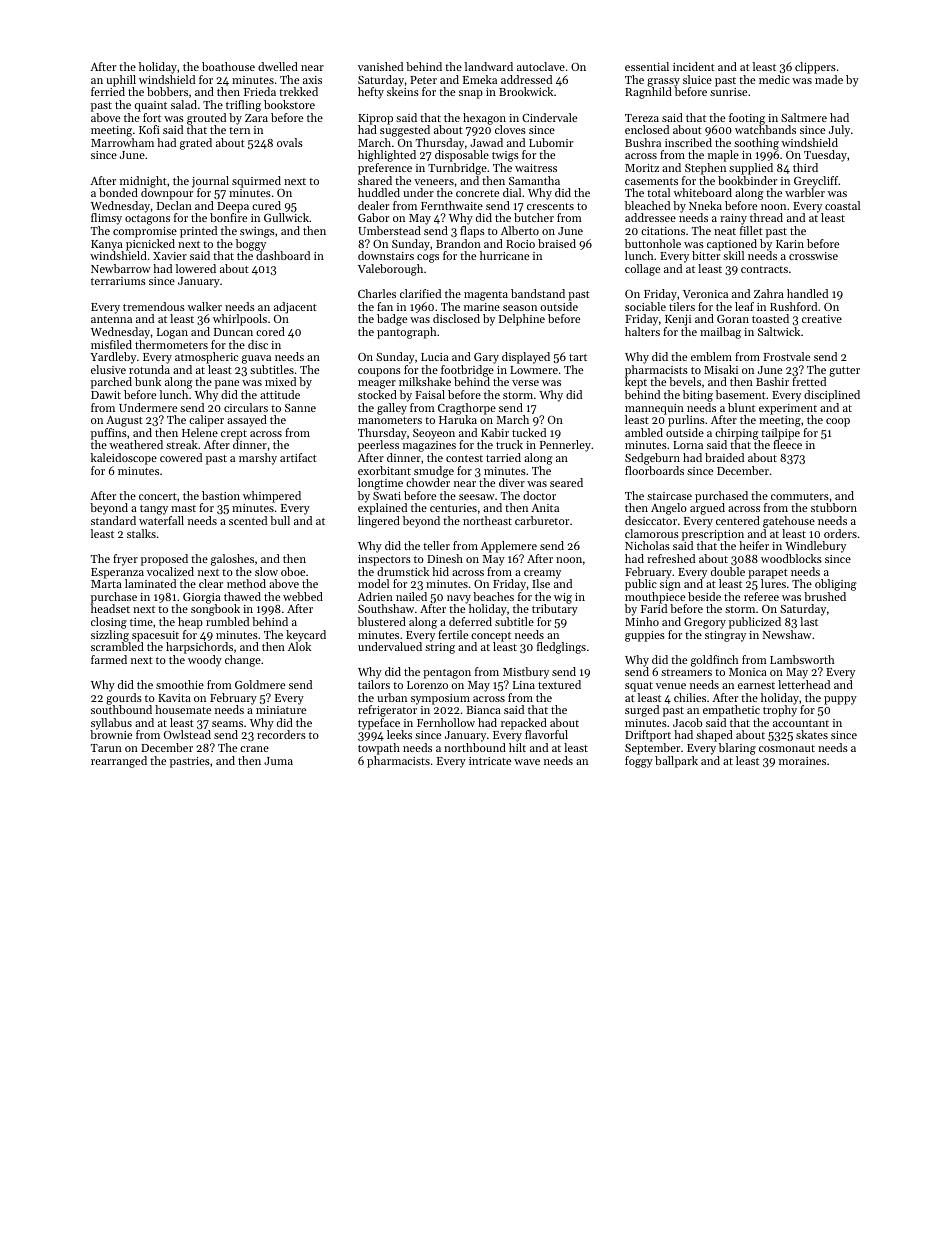  I want to click on highlighted, so click(387, 156).
